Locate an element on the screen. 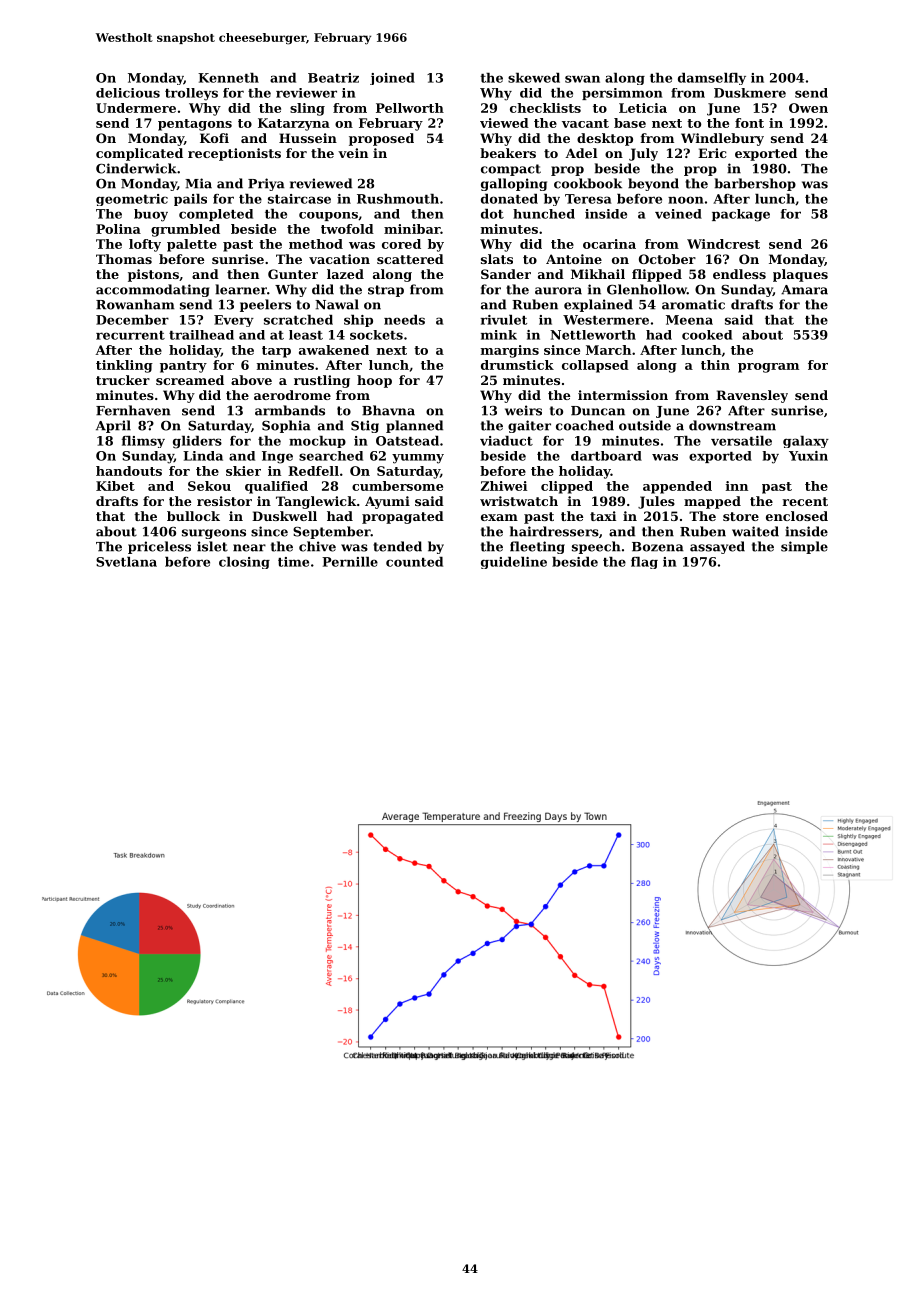  Amara is located at coordinates (804, 290).
